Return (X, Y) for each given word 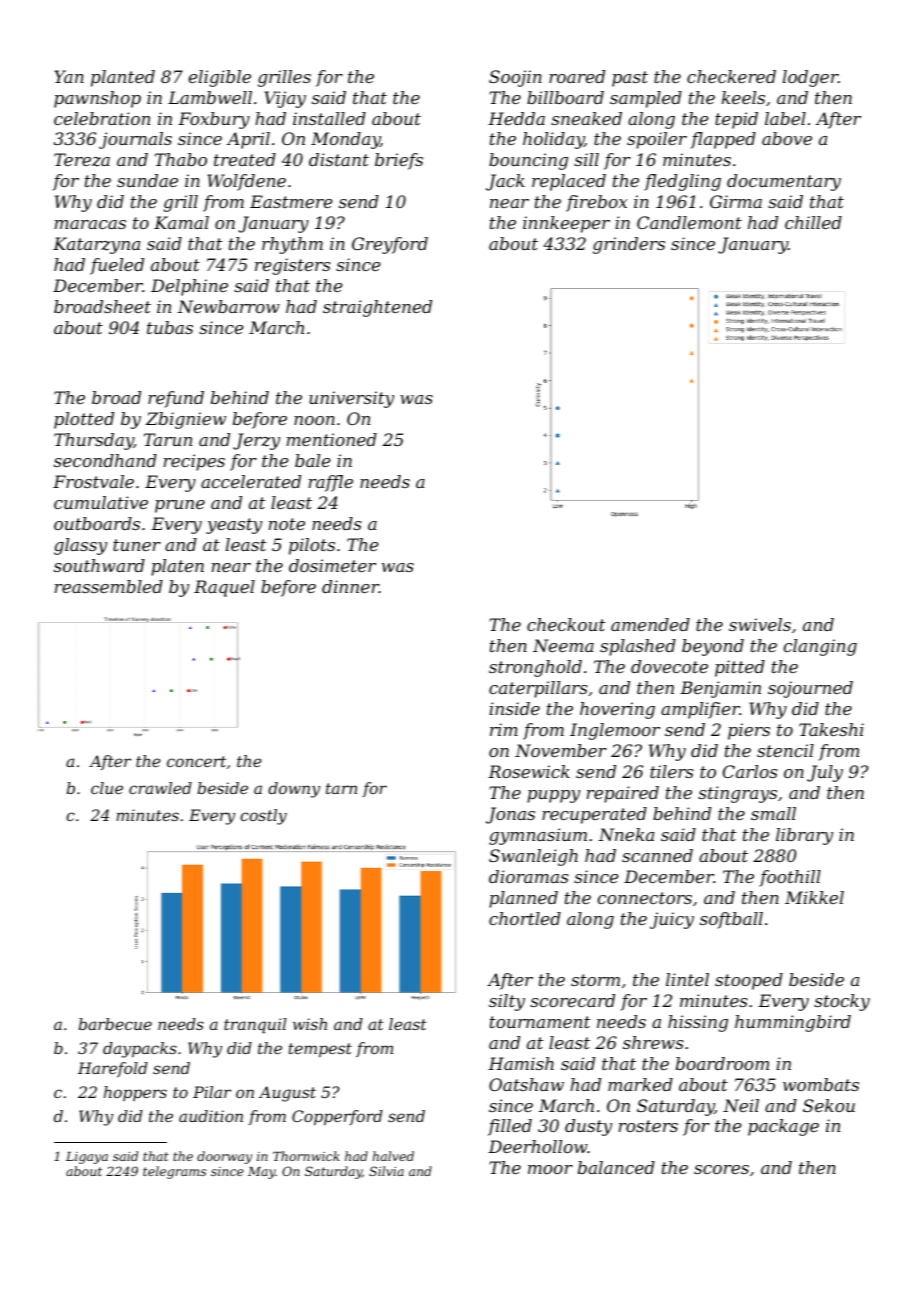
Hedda (516, 118)
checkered (731, 76)
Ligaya (87, 1158)
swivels (760, 624)
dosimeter (332, 565)
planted (123, 78)
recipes (194, 462)
